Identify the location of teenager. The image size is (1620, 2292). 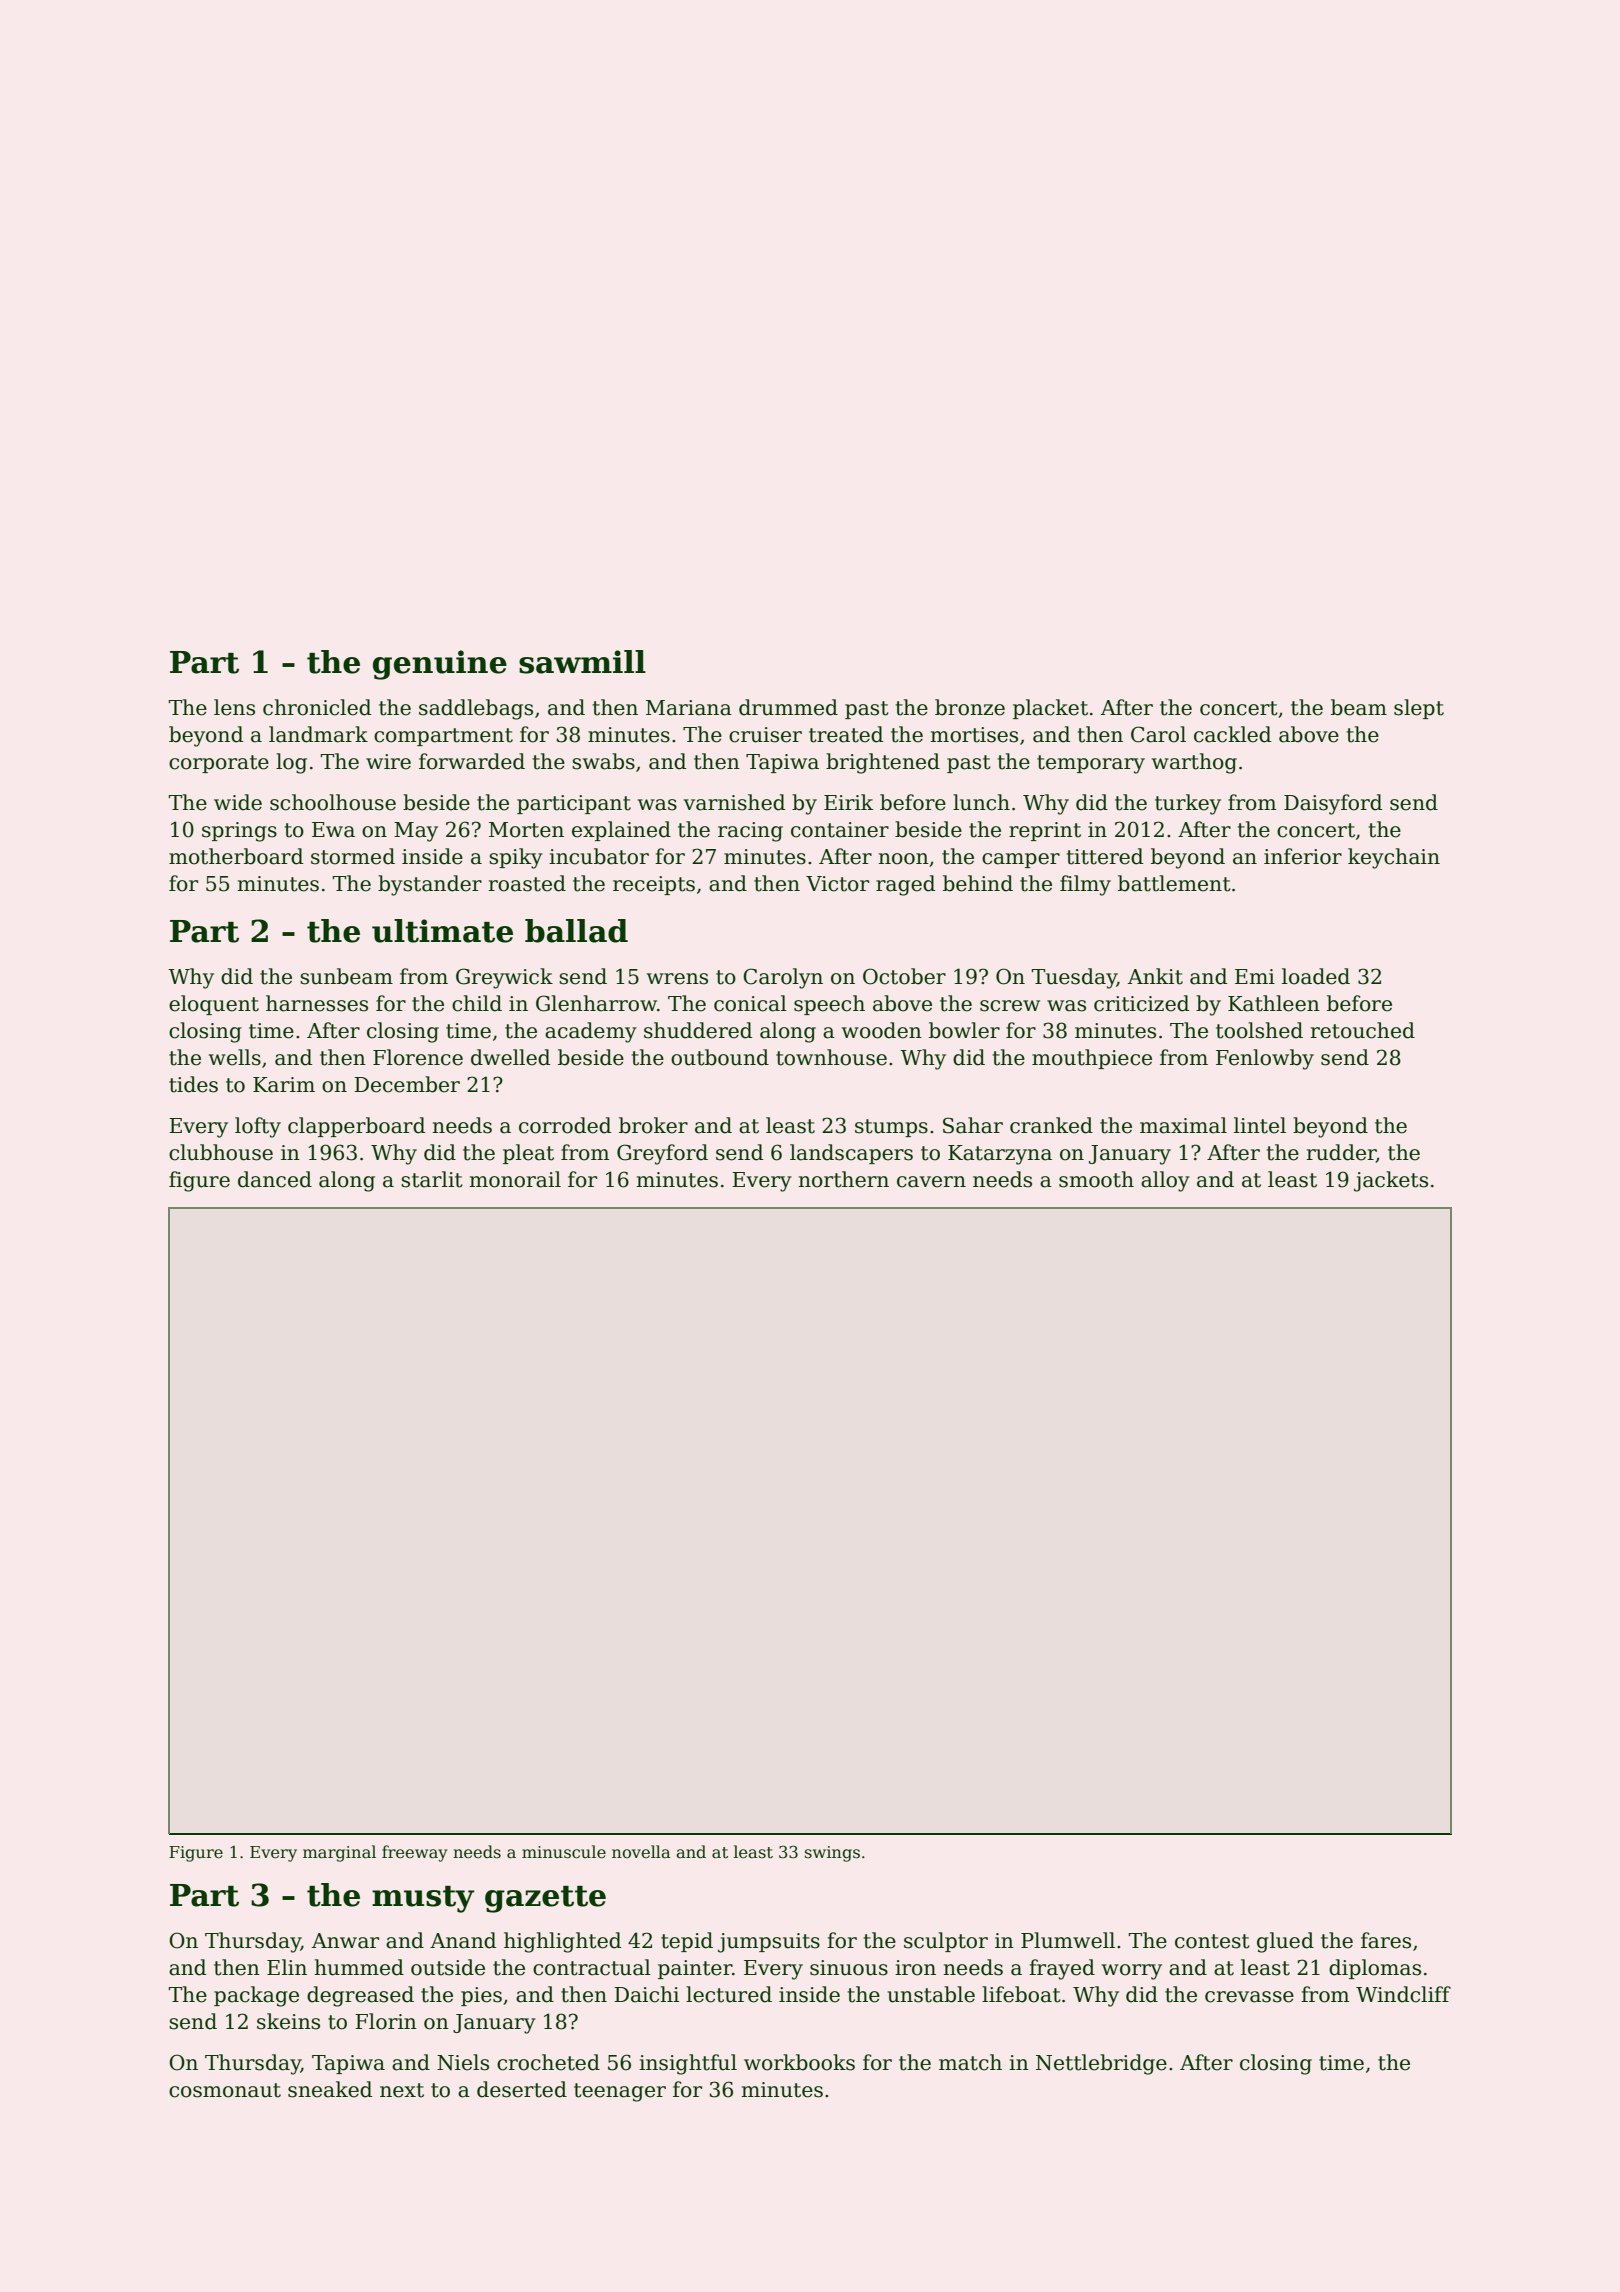
(620, 2092).
